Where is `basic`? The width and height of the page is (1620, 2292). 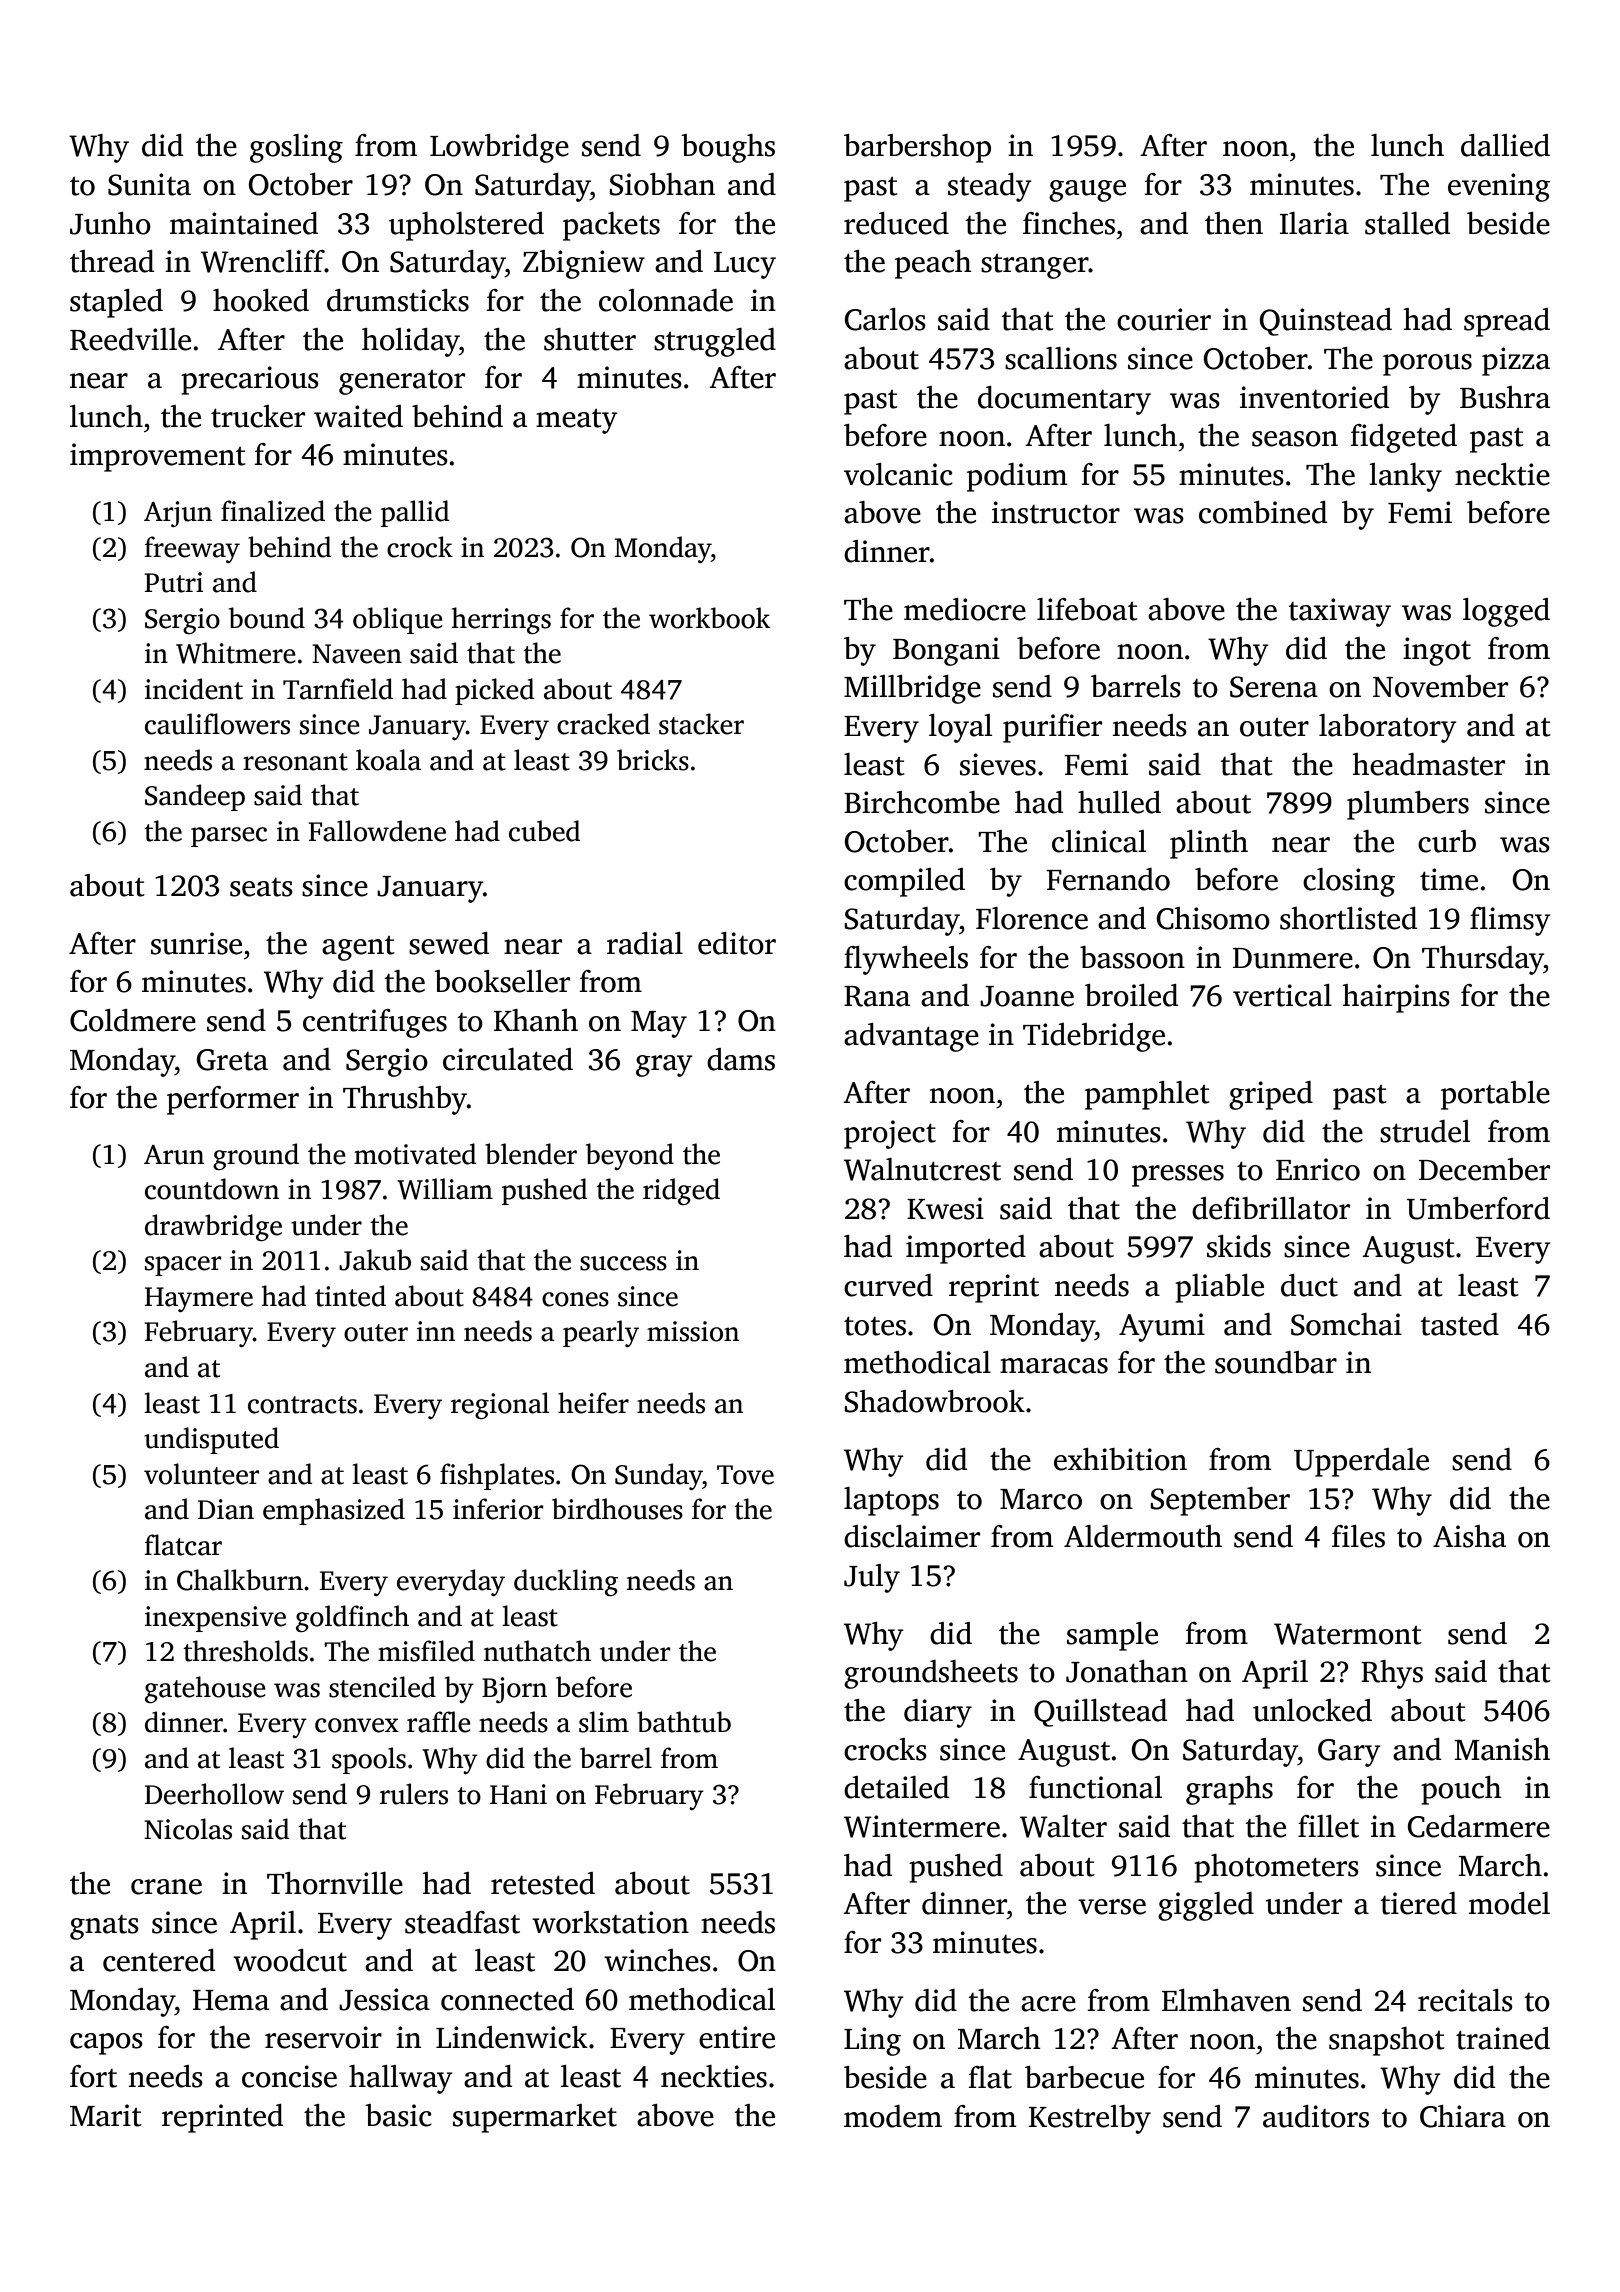
basic is located at coordinates (398, 2115).
